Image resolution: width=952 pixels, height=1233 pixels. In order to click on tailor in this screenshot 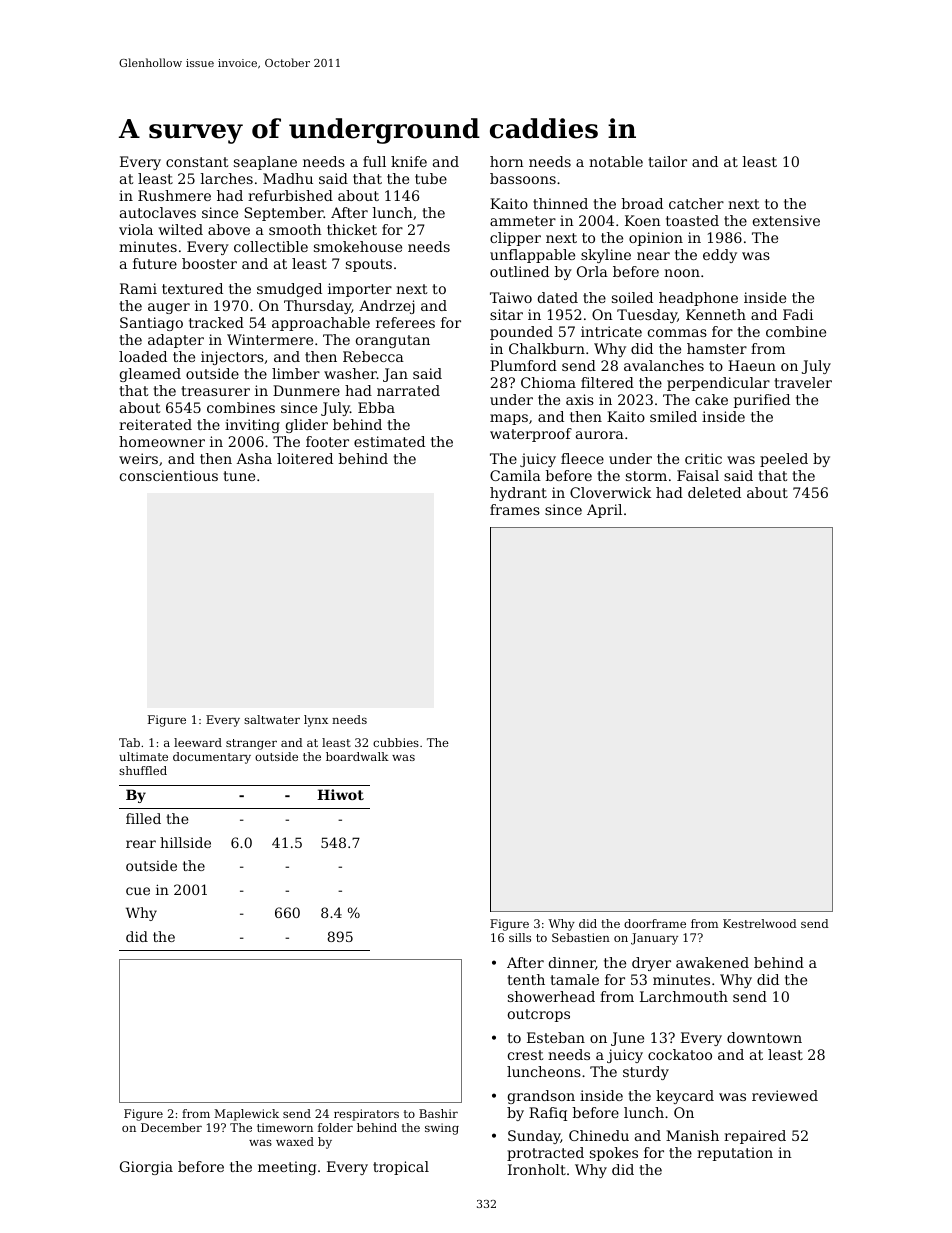, I will do `click(667, 161)`.
